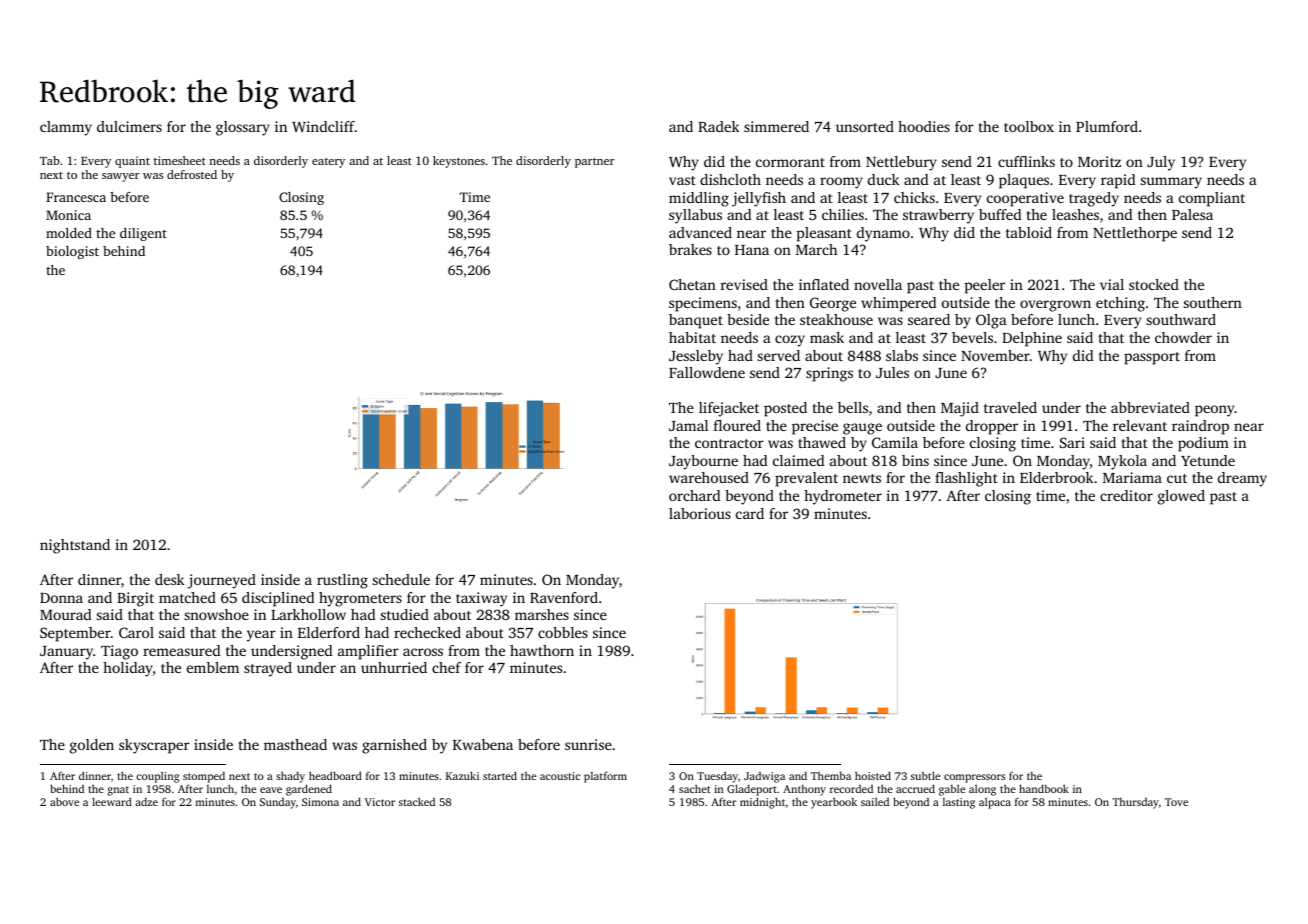 The height and width of the screenshot is (924, 1308). I want to click on Jaybourne, so click(703, 462).
